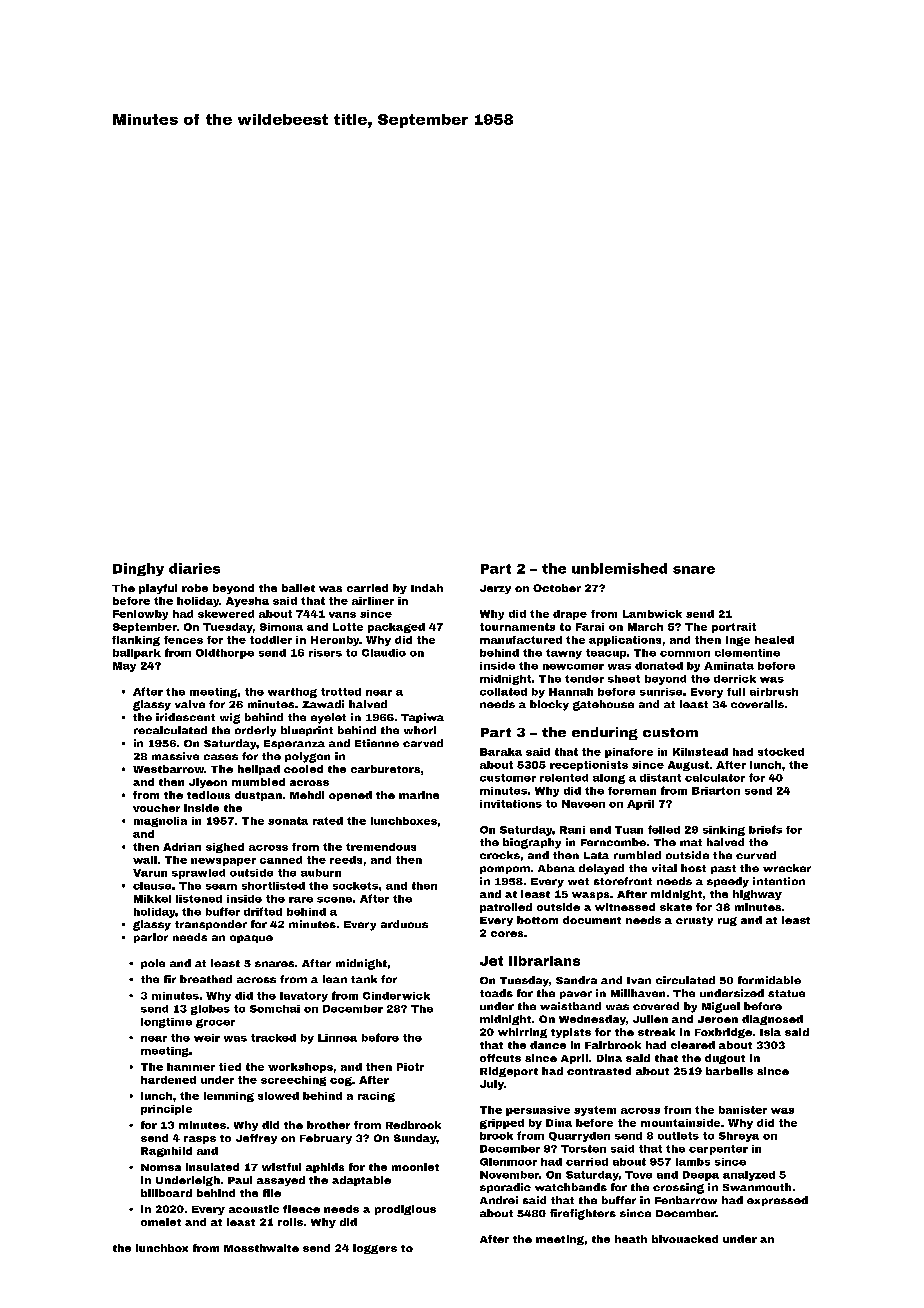  Describe the element at coordinates (495, 589) in the screenshot. I see `Jerzy` at that location.
